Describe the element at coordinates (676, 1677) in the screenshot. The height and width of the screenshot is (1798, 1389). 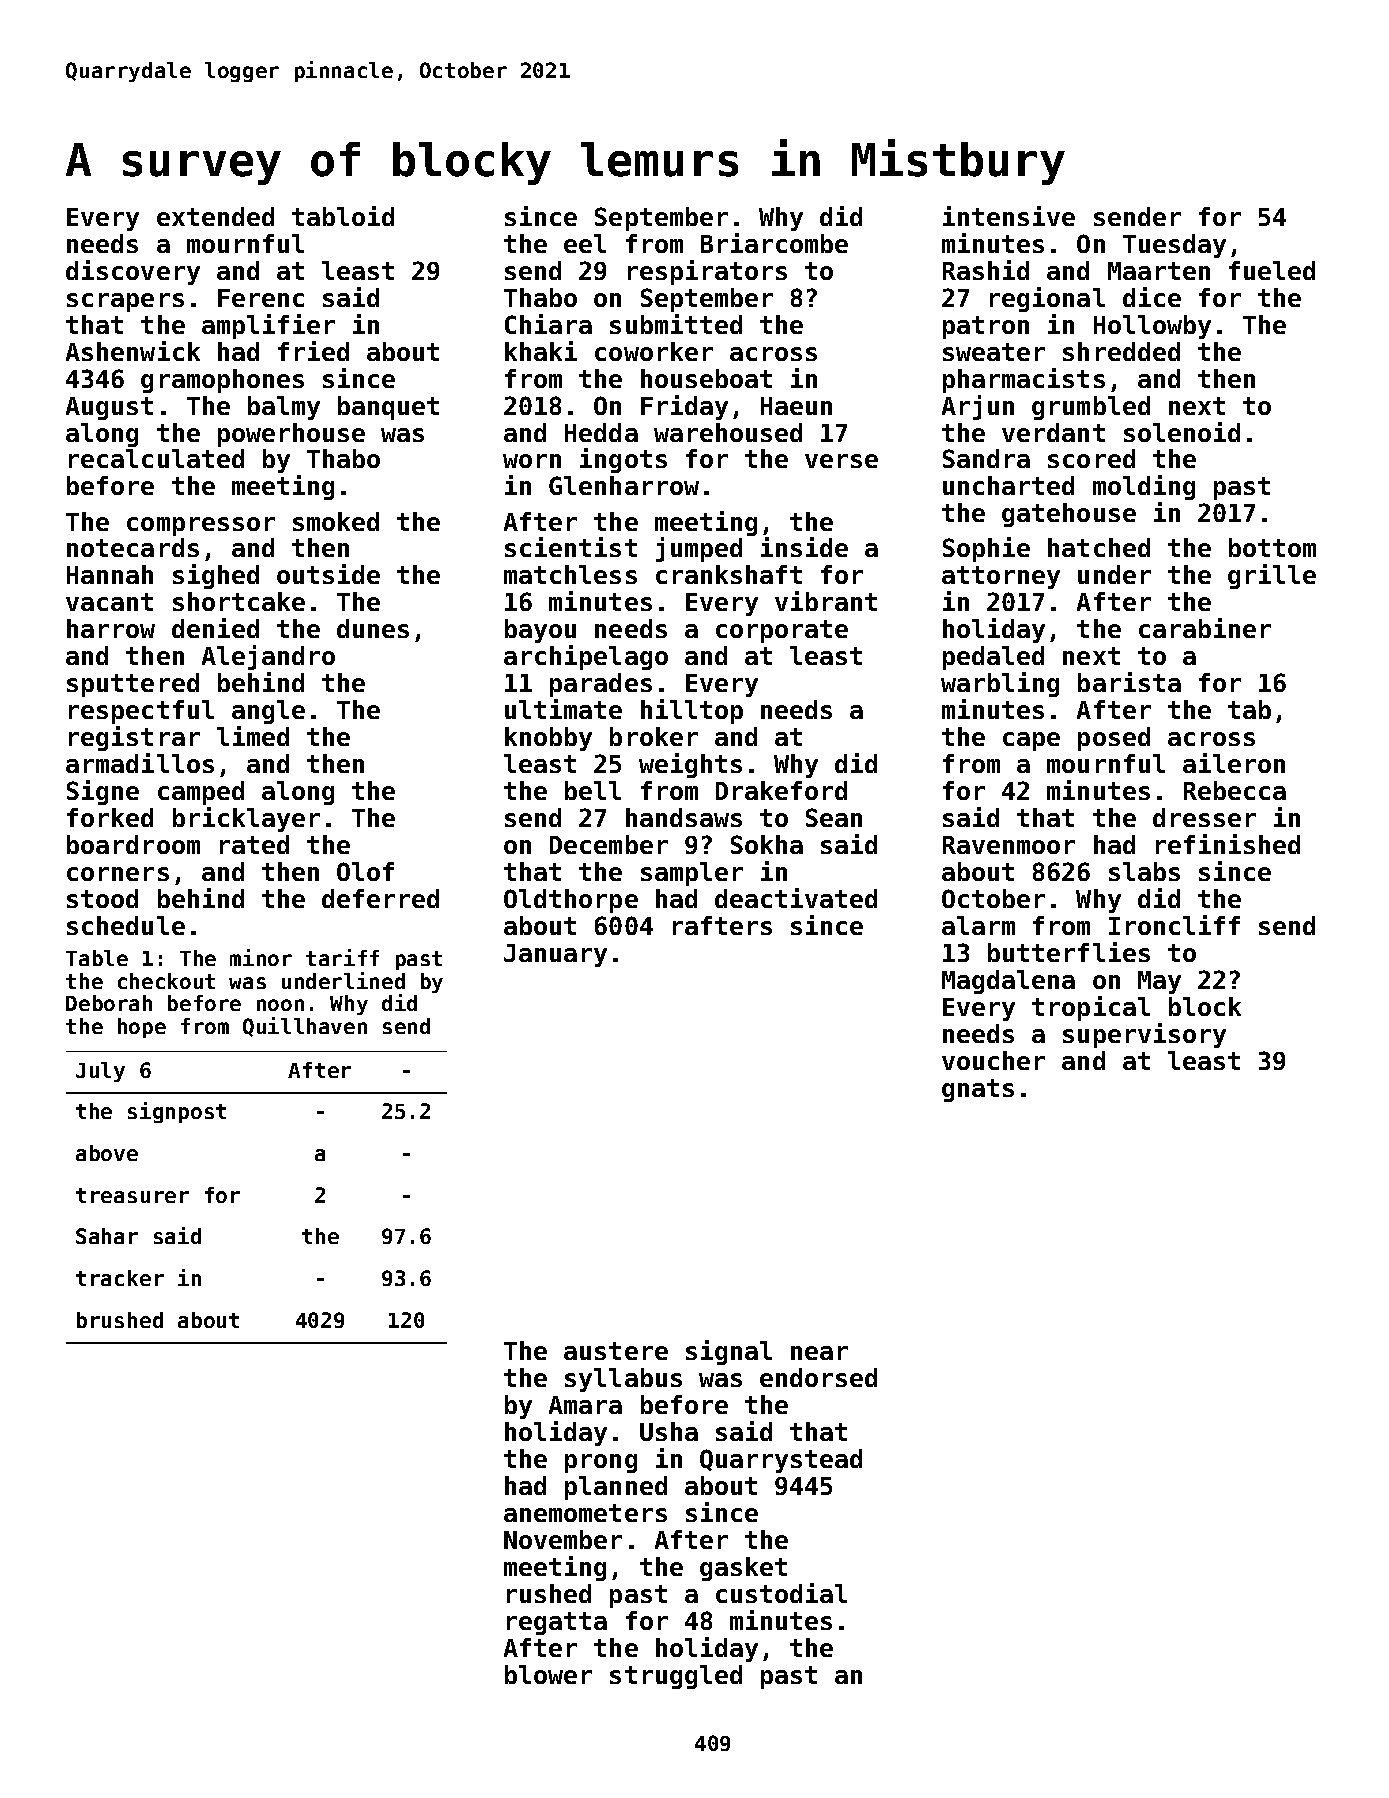
I see `struggled` at that location.
